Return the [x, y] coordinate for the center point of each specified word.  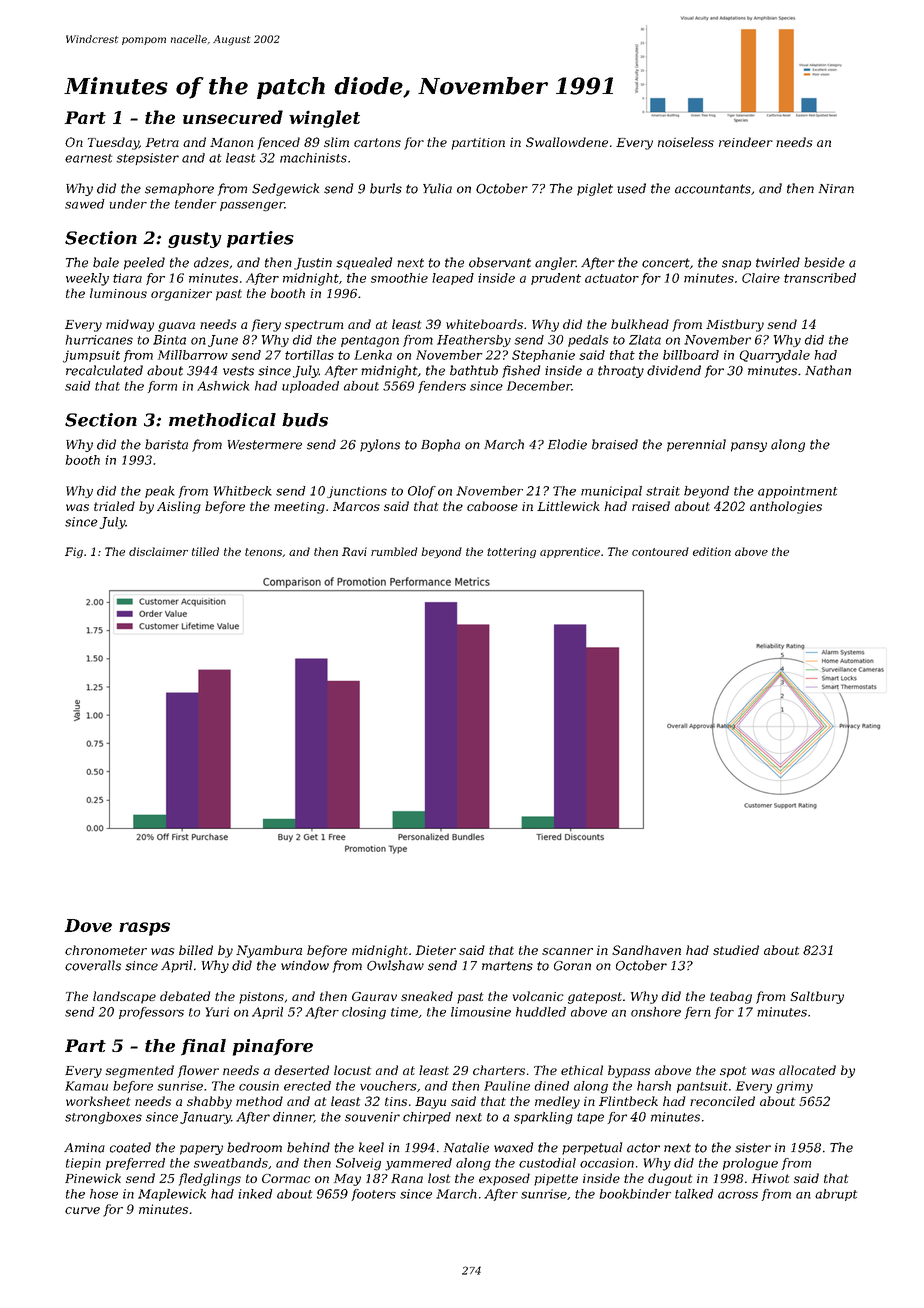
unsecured [233, 117]
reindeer [746, 142]
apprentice [570, 552]
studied [736, 950]
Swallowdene [567, 142]
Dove [88, 925]
